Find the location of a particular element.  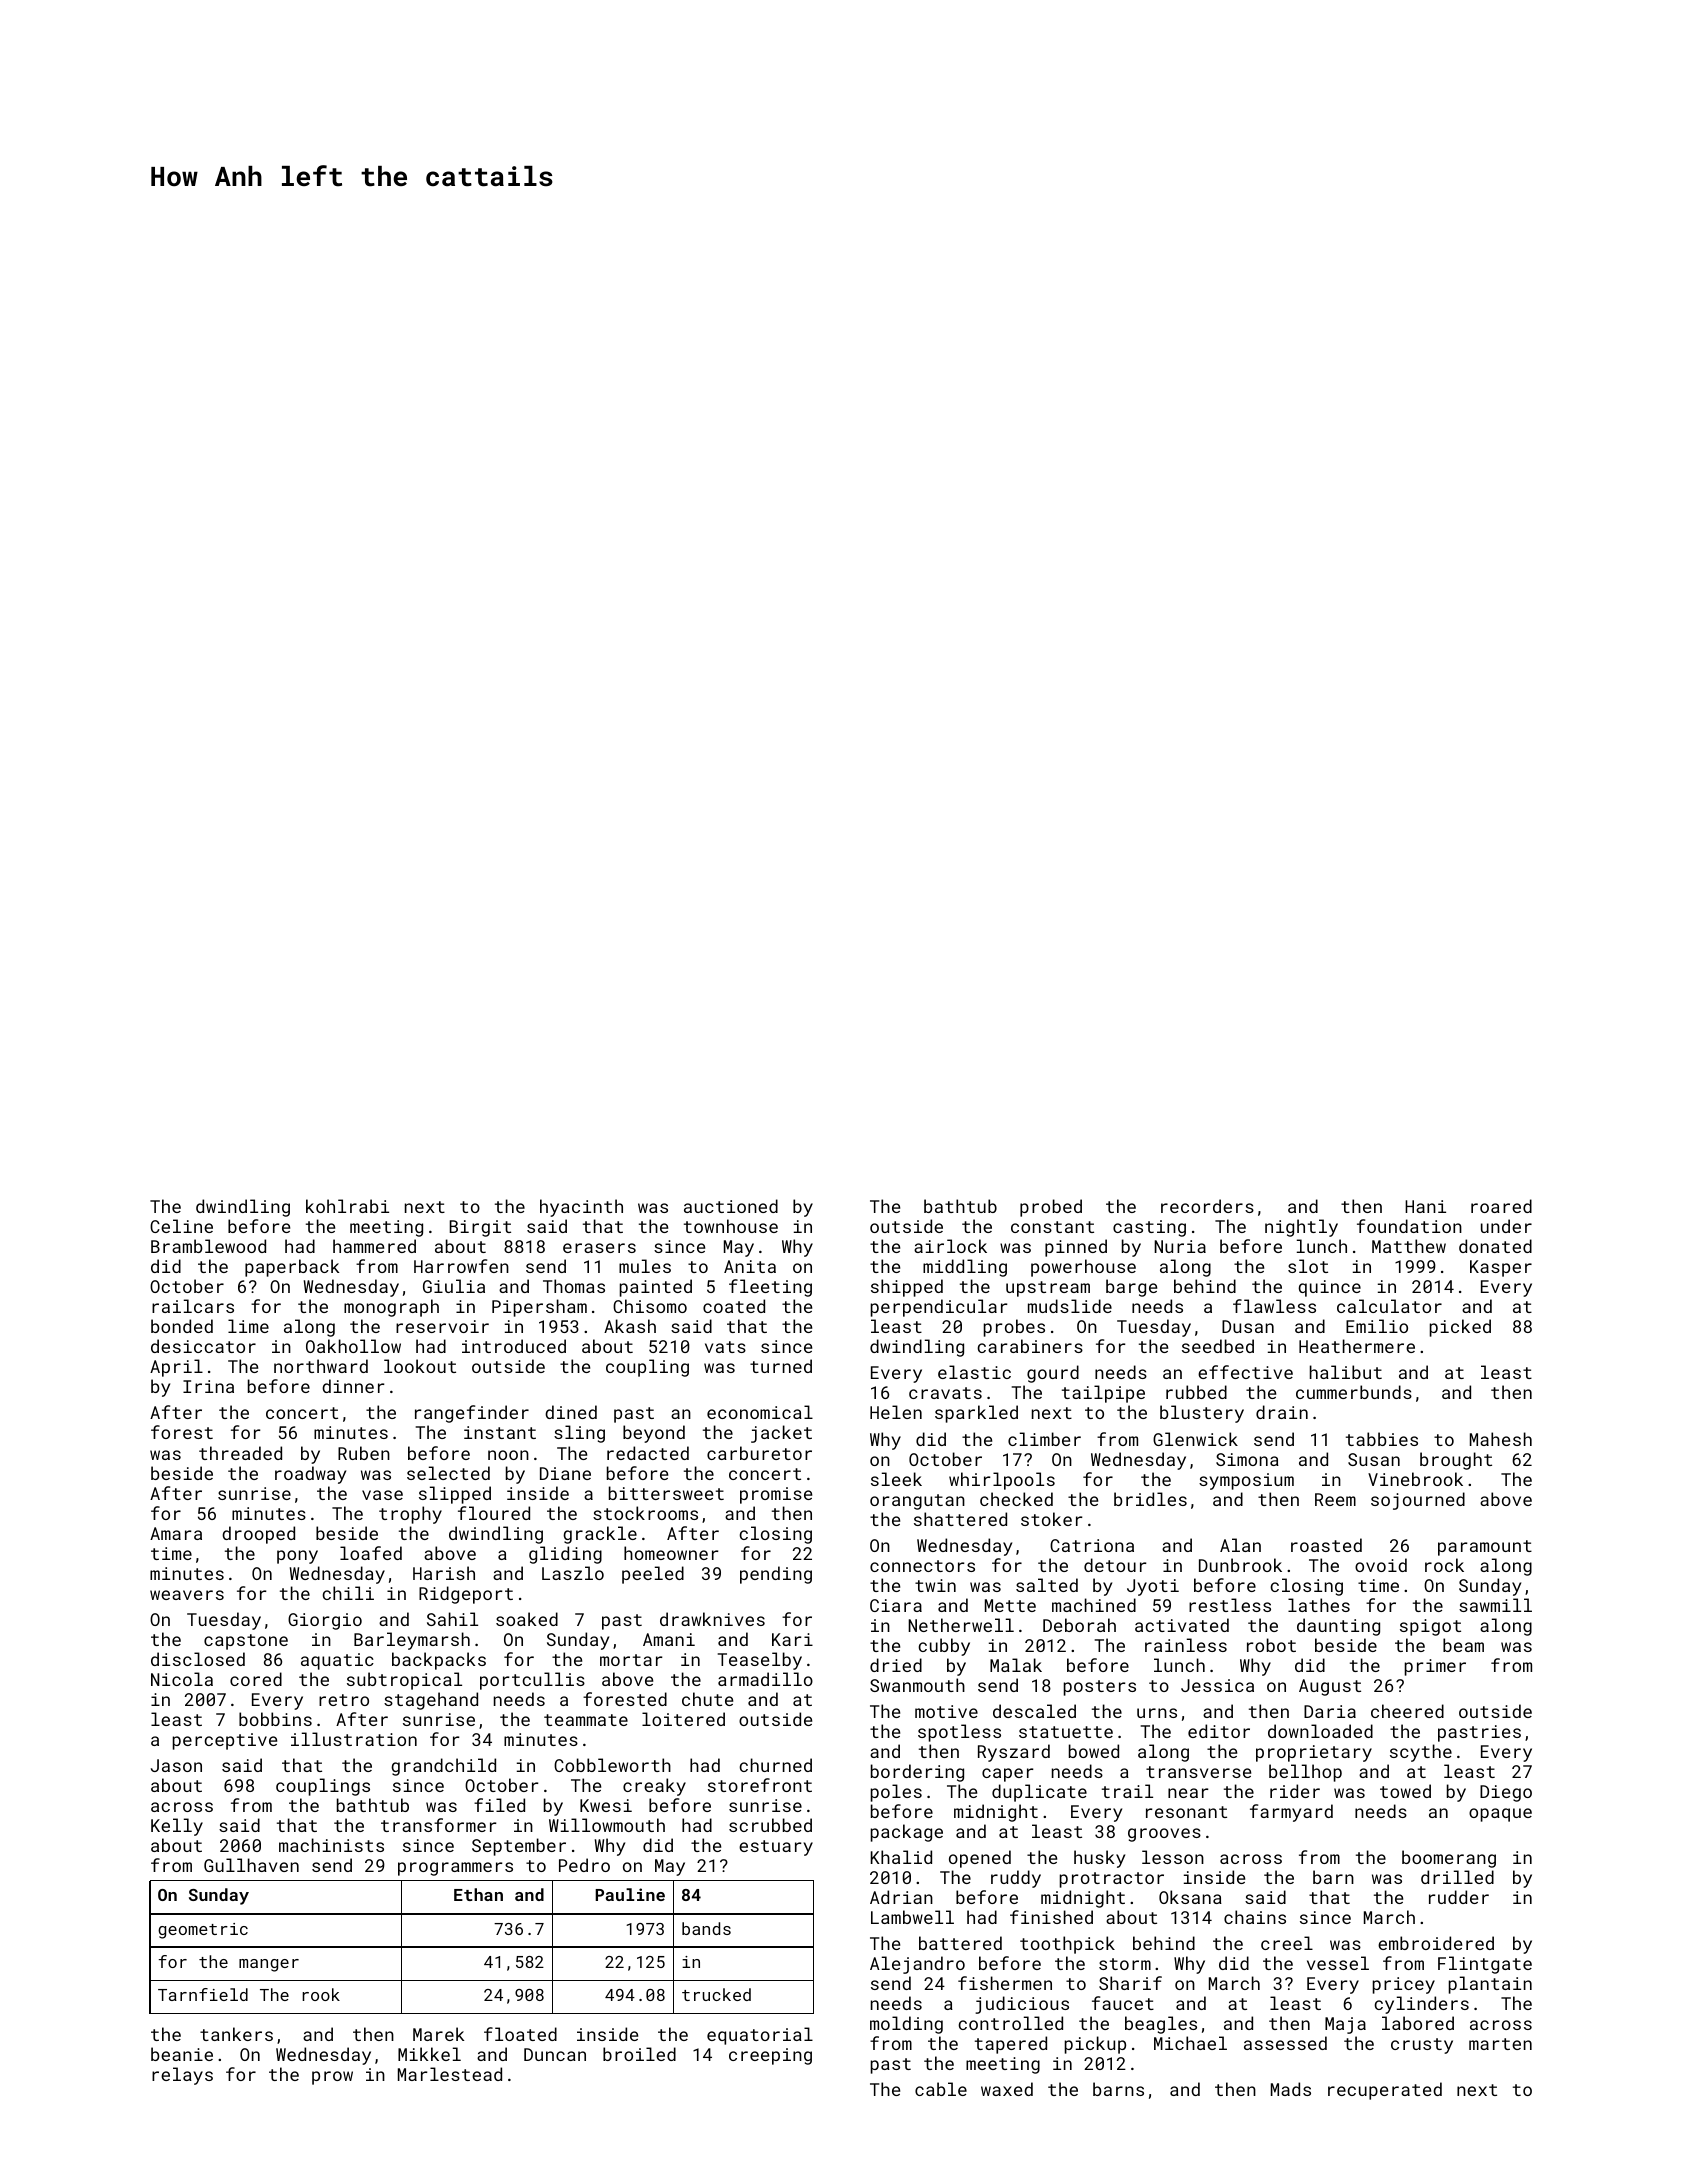

paramount is located at coordinates (1485, 1548).
